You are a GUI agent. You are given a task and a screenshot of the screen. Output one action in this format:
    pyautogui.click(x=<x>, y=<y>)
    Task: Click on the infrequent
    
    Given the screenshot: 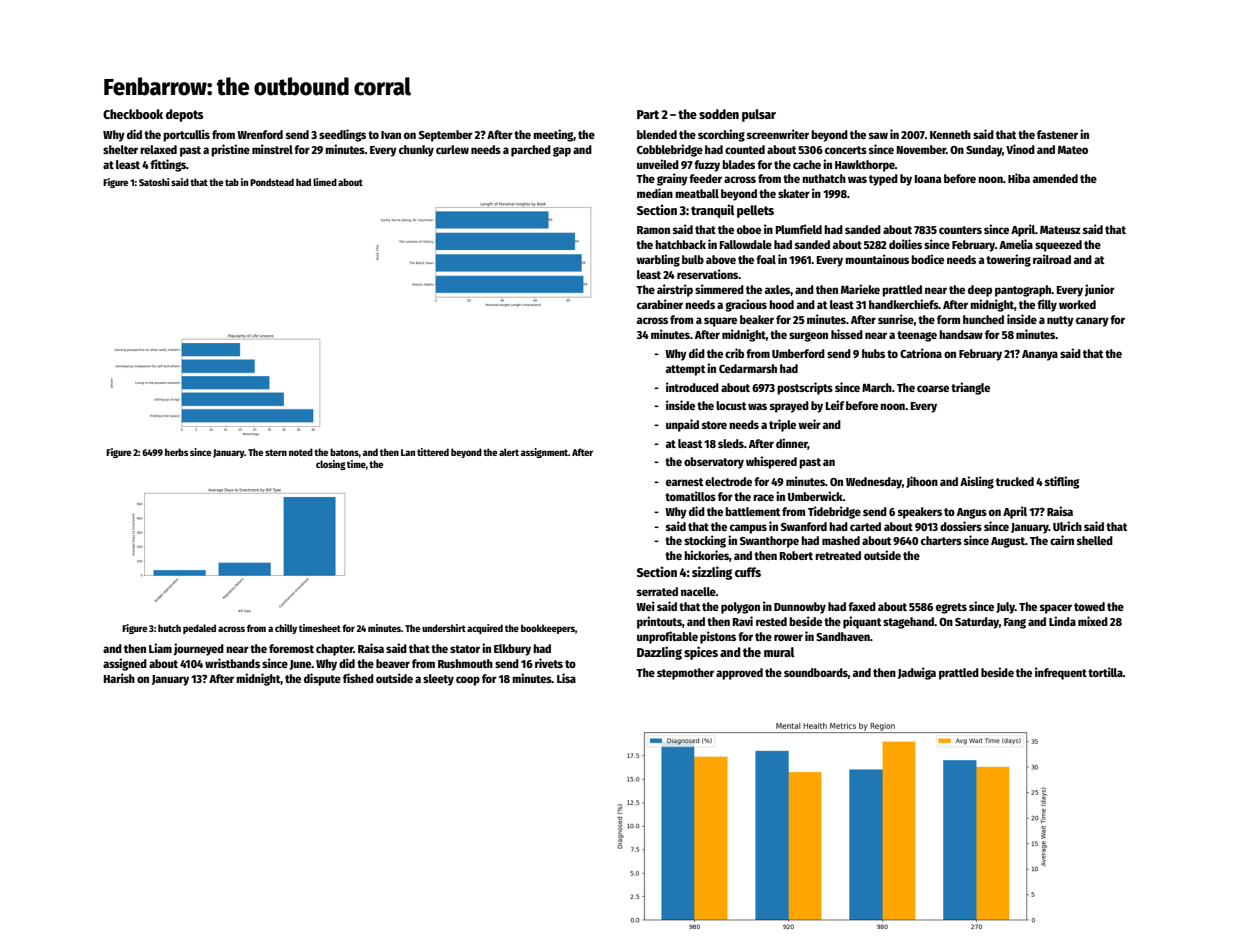 What is the action you would take?
    pyautogui.click(x=1061, y=673)
